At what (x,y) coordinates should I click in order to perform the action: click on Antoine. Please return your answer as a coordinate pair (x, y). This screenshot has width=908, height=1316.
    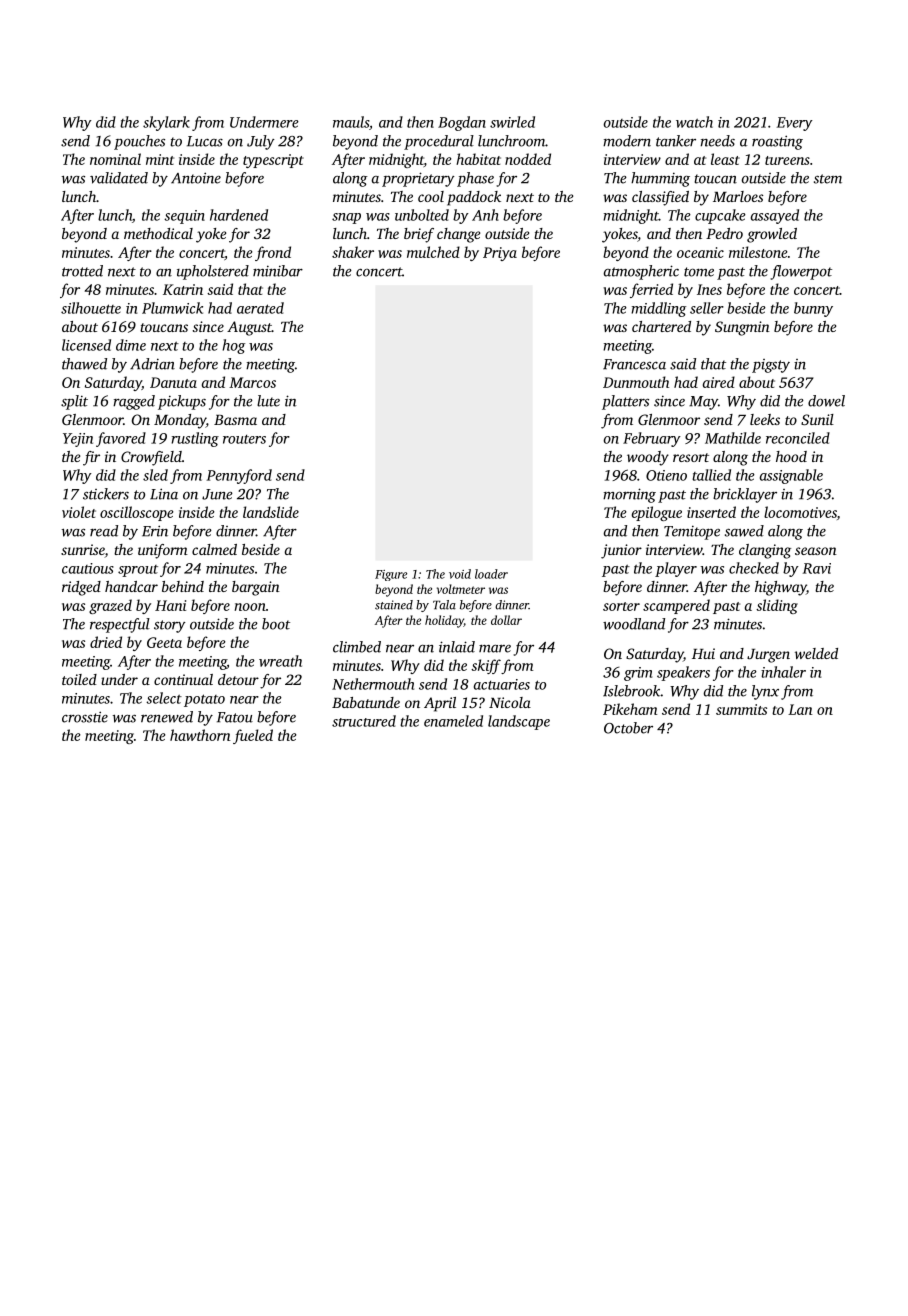
    Looking at the image, I should click on (196, 178).
